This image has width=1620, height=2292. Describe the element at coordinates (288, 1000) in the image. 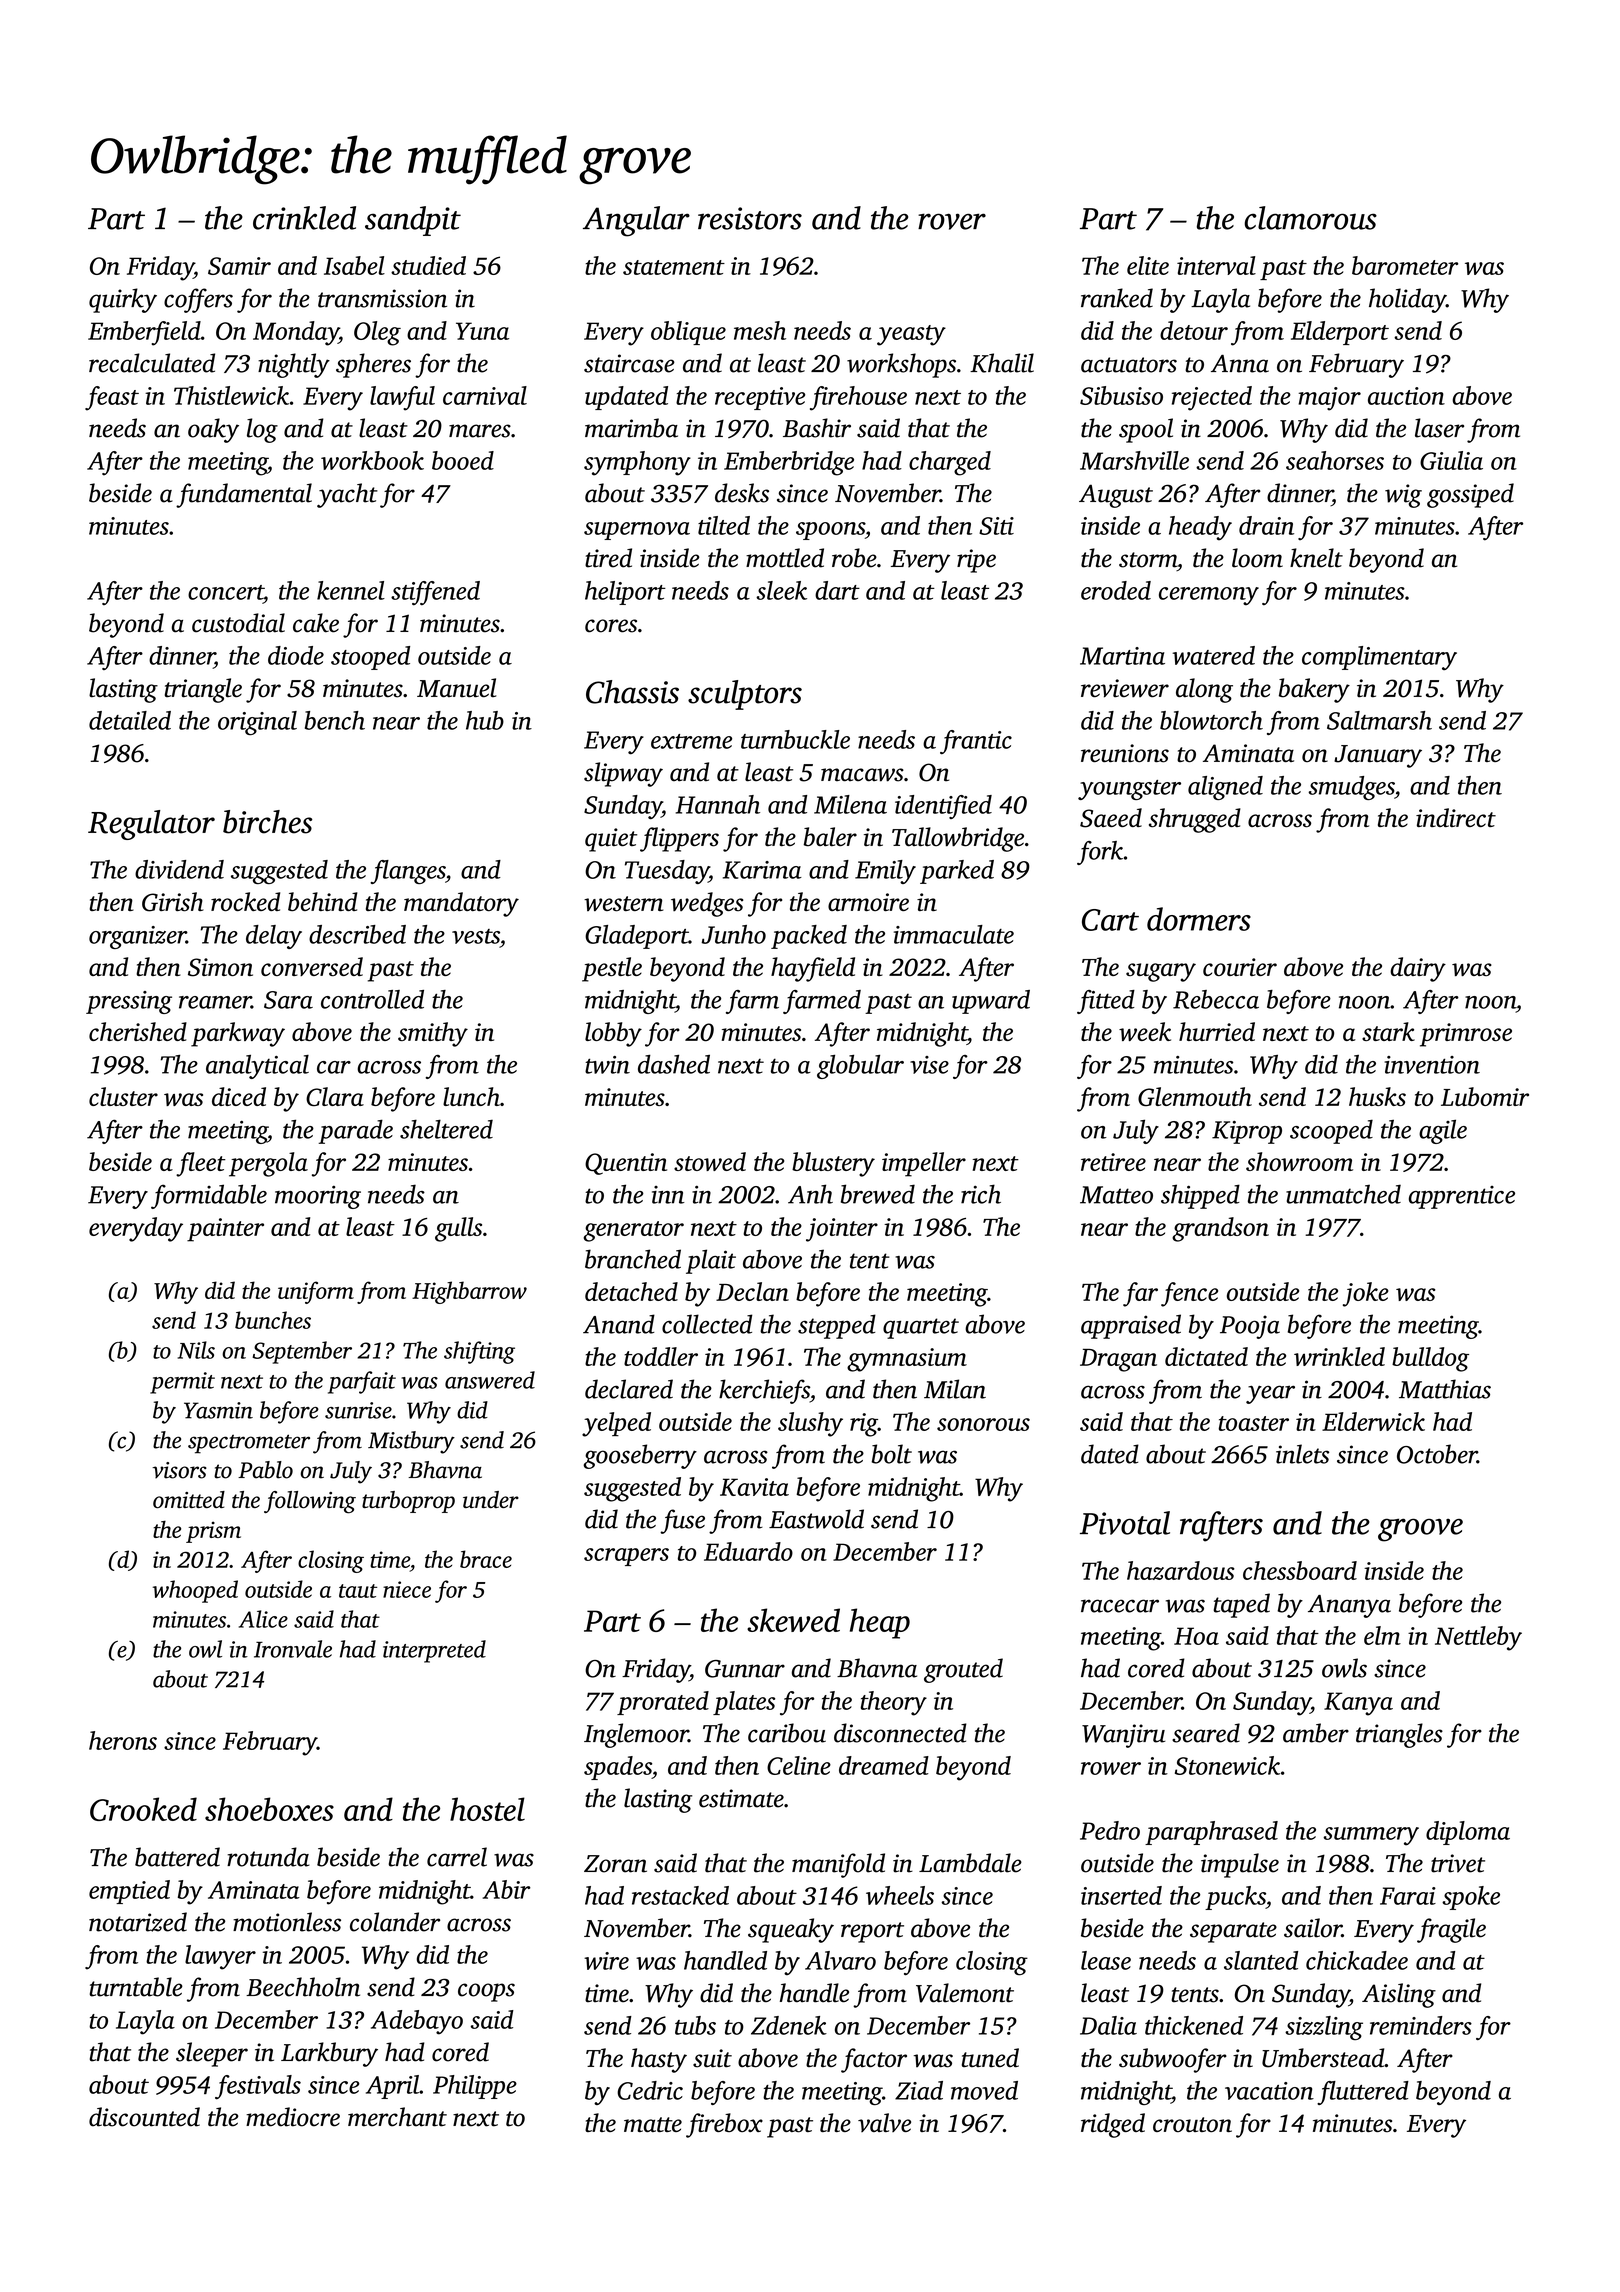

I see `Sara` at that location.
